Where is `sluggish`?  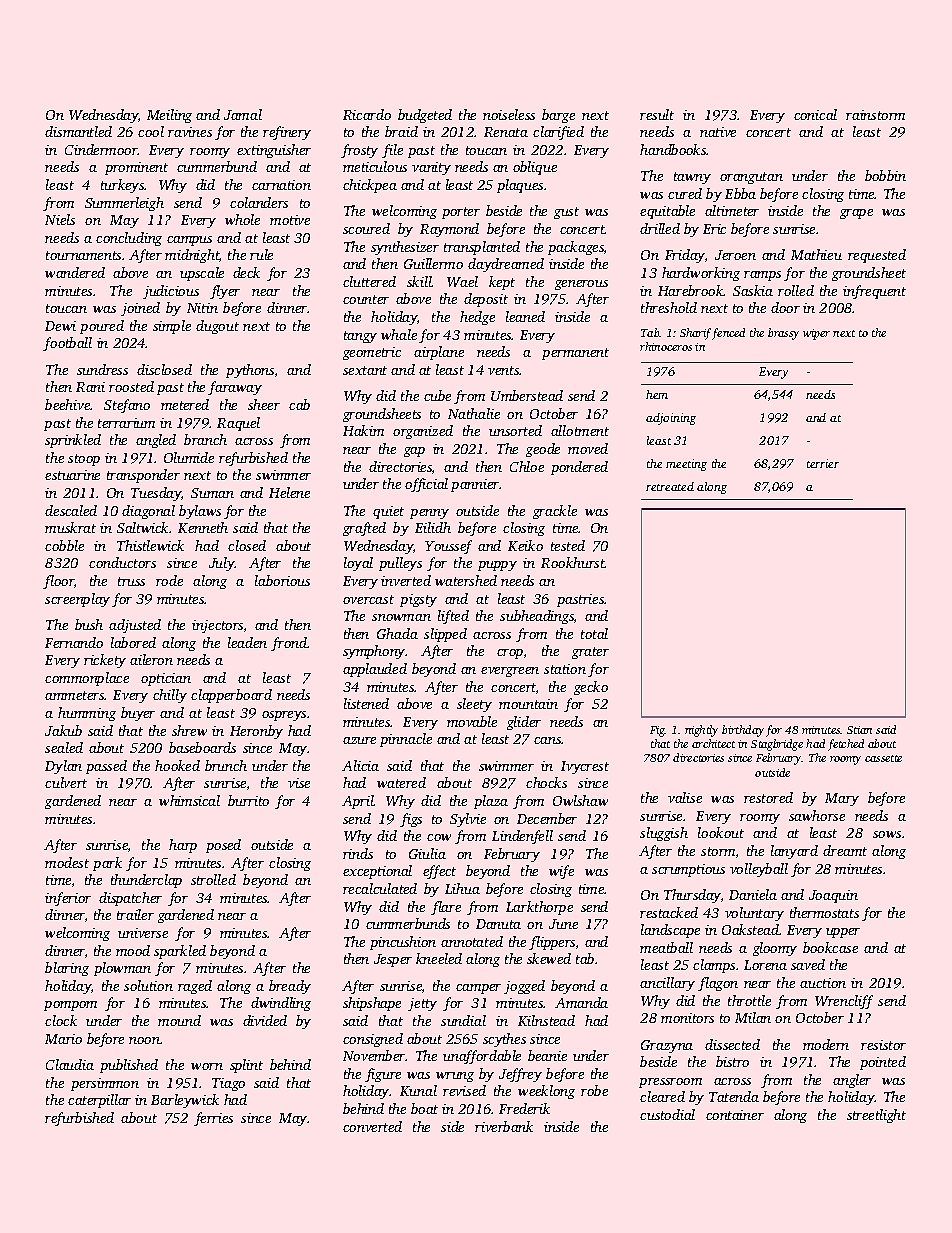 sluggish is located at coordinates (664, 834).
